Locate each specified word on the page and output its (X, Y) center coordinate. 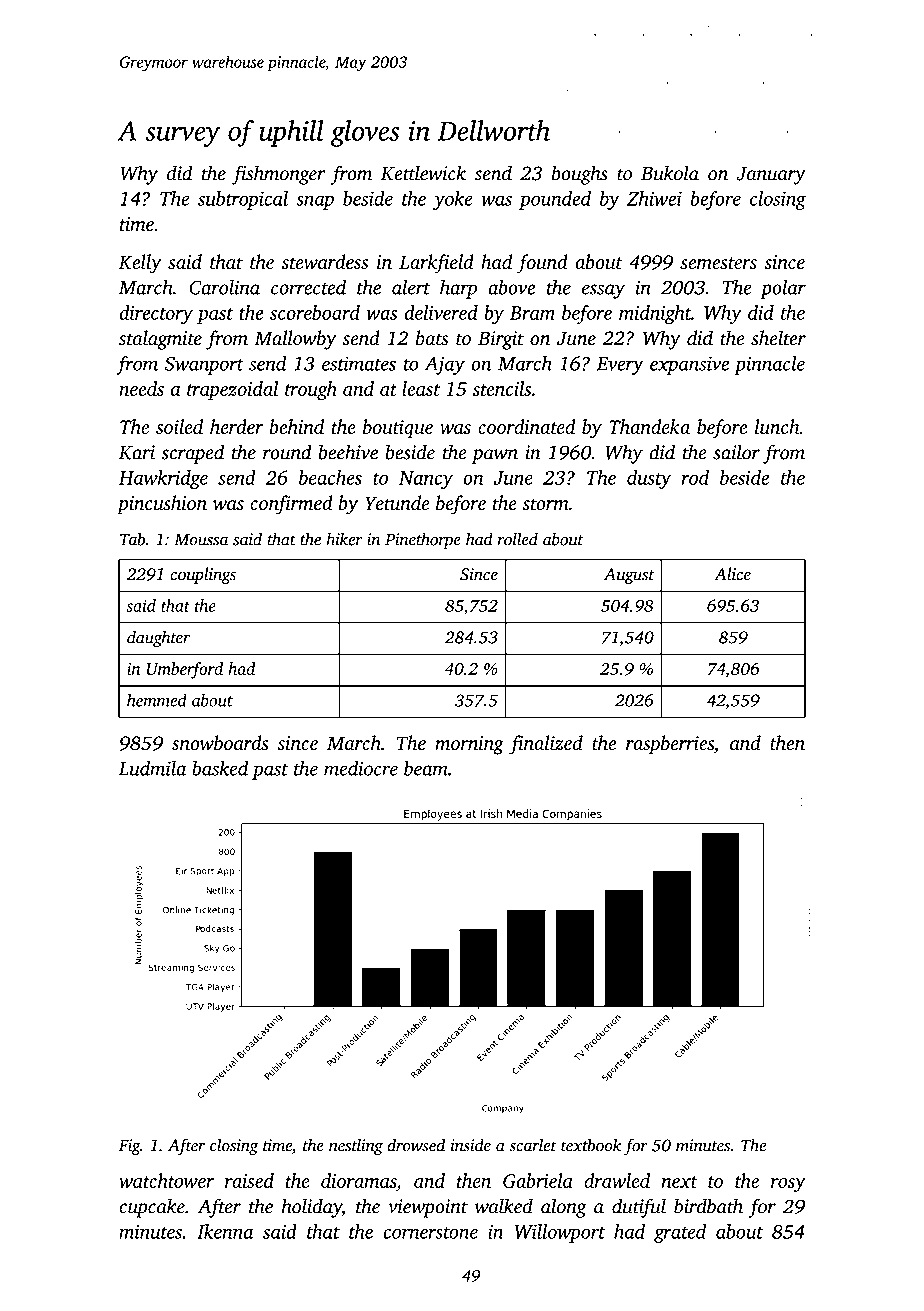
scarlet (533, 1145)
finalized (546, 745)
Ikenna (225, 1231)
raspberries (670, 745)
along (564, 1208)
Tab (132, 539)
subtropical (243, 200)
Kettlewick (423, 173)
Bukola (670, 173)
